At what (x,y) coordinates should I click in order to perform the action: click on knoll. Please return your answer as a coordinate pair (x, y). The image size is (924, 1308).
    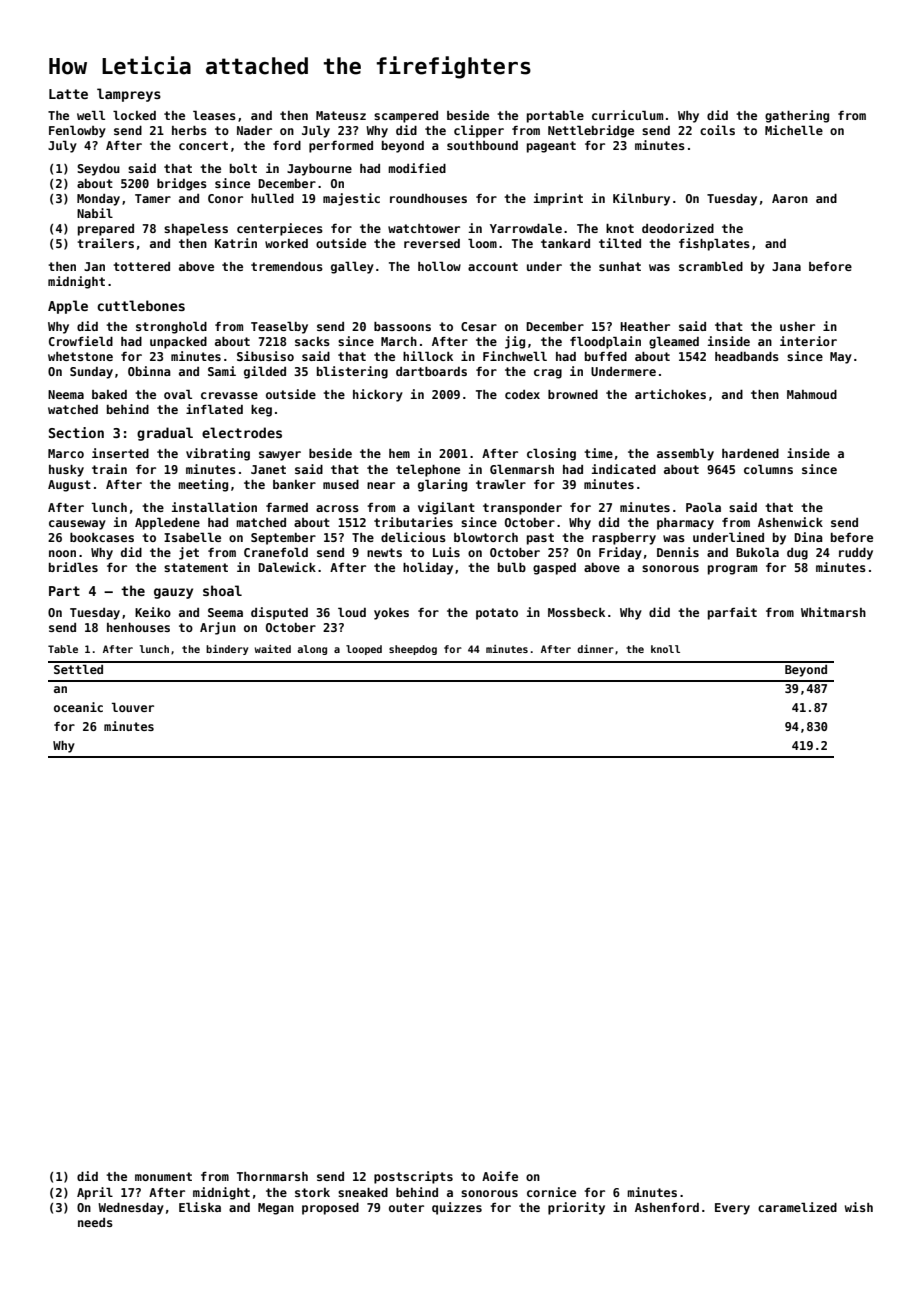
    Looking at the image, I should click on (665, 649).
